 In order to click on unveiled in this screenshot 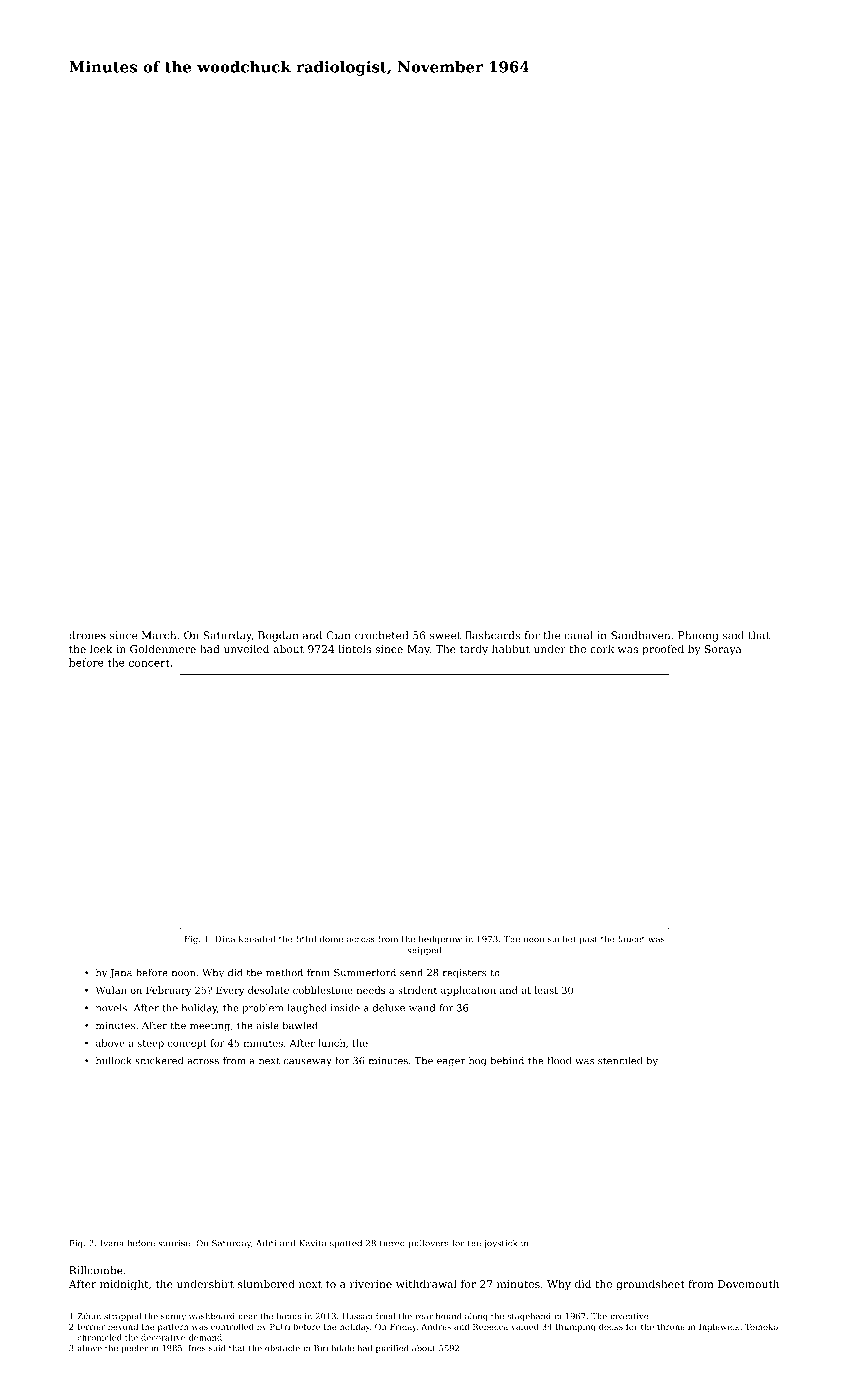, I will do `click(246, 649)`.
